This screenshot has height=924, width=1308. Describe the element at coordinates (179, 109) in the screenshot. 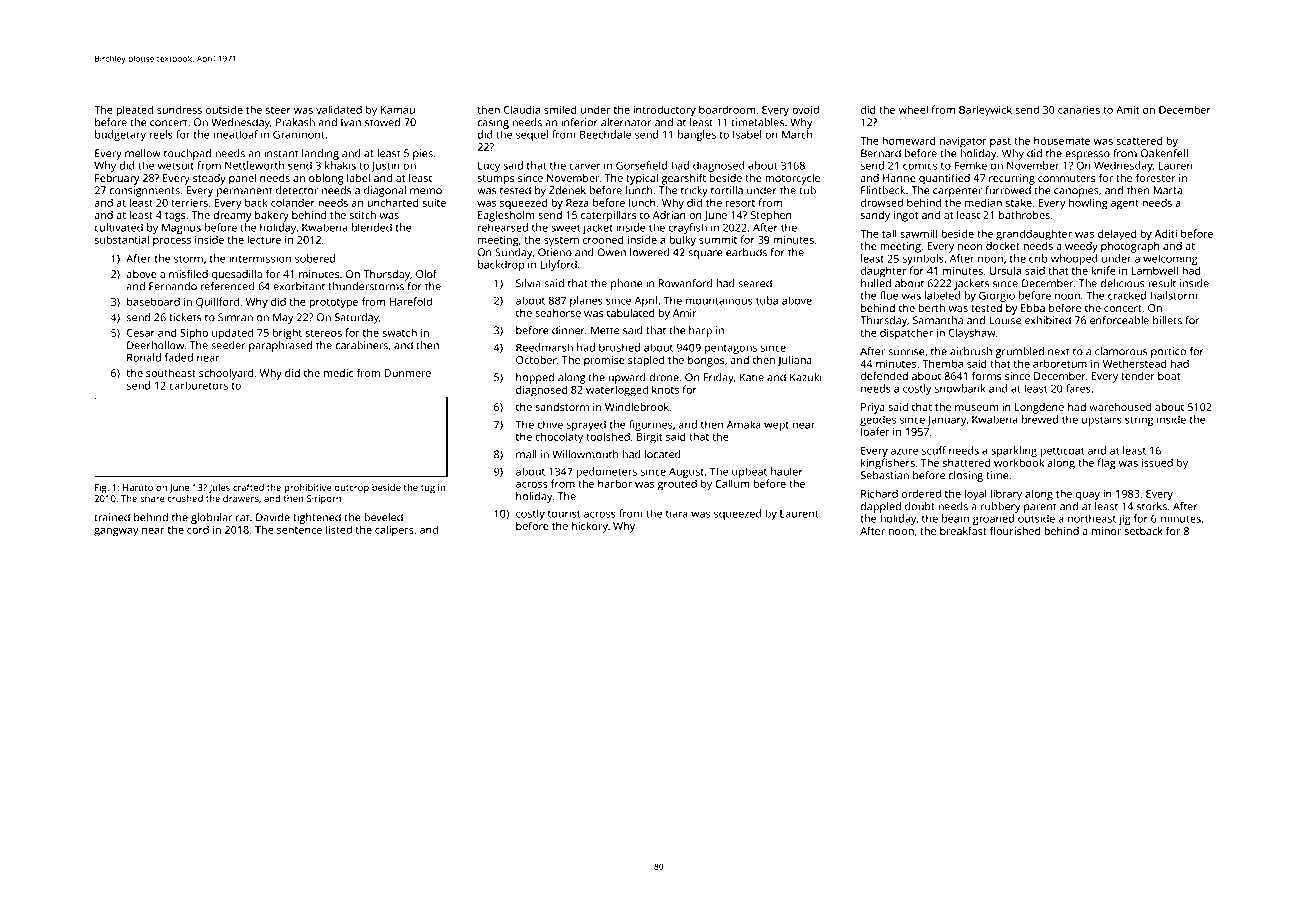

I see `sundress` at that location.
